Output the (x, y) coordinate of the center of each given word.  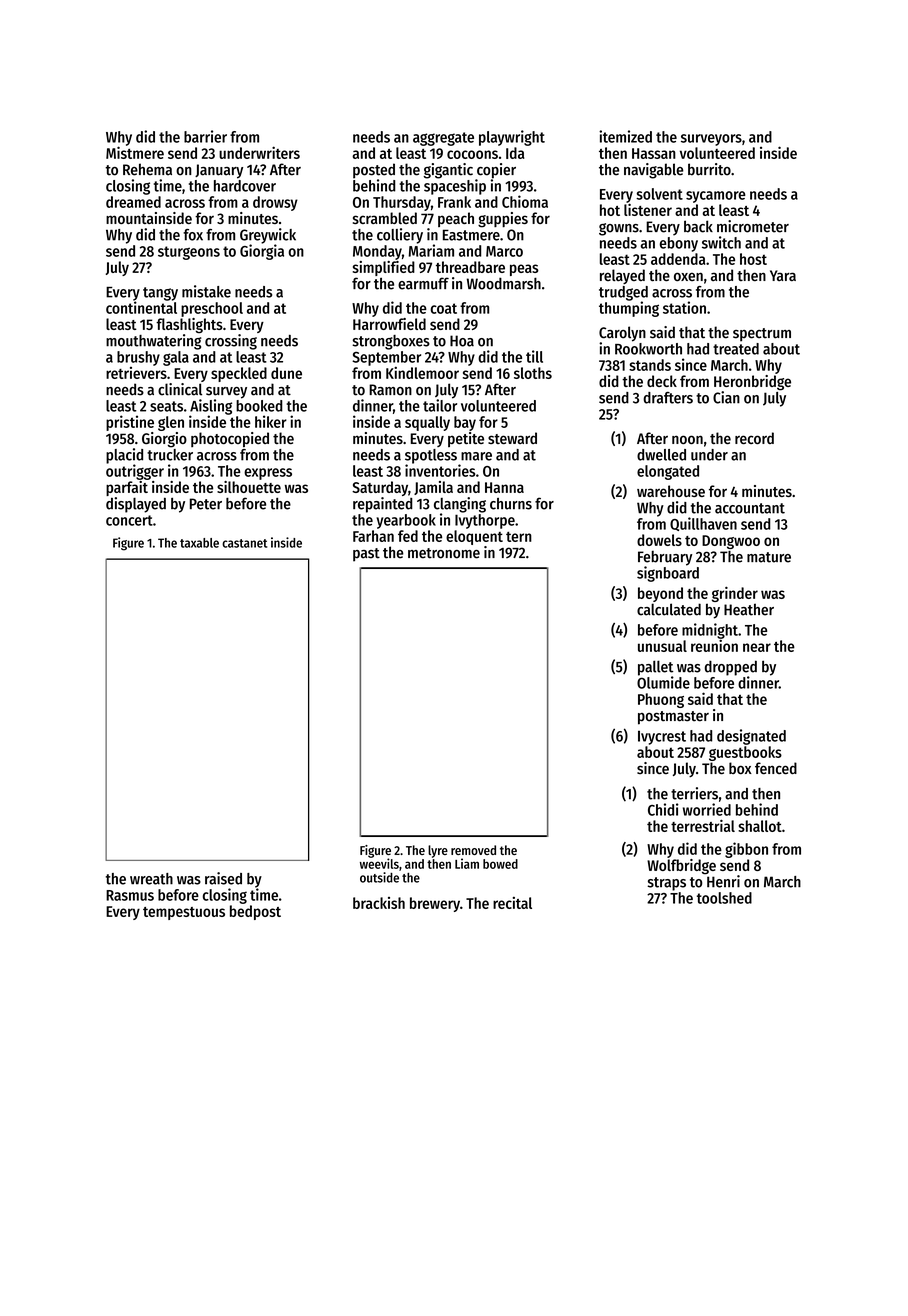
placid (124, 456)
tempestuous (184, 913)
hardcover (245, 186)
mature (769, 557)
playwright (512, 138)
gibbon (746, 850)
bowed (500, 864)
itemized (625, 136)
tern (519, 537)
